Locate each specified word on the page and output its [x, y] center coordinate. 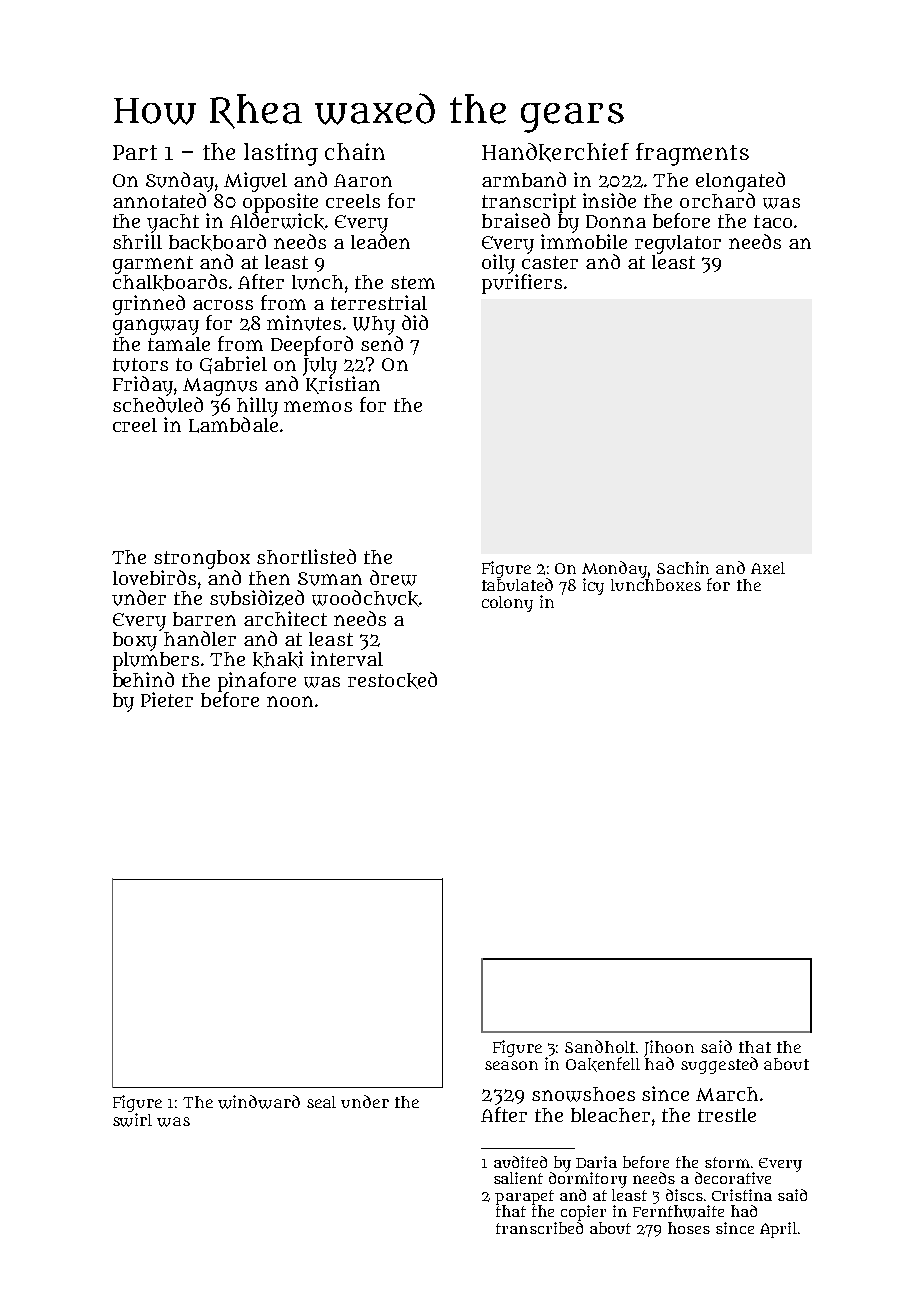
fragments [692, 154]
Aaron [363, 180]
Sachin [683, 567]
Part [135, 152]
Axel [768, 568]
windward [259, 1102]
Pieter [167, 699]
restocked [392, 680]
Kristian [343, 385]
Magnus [220, 387]
